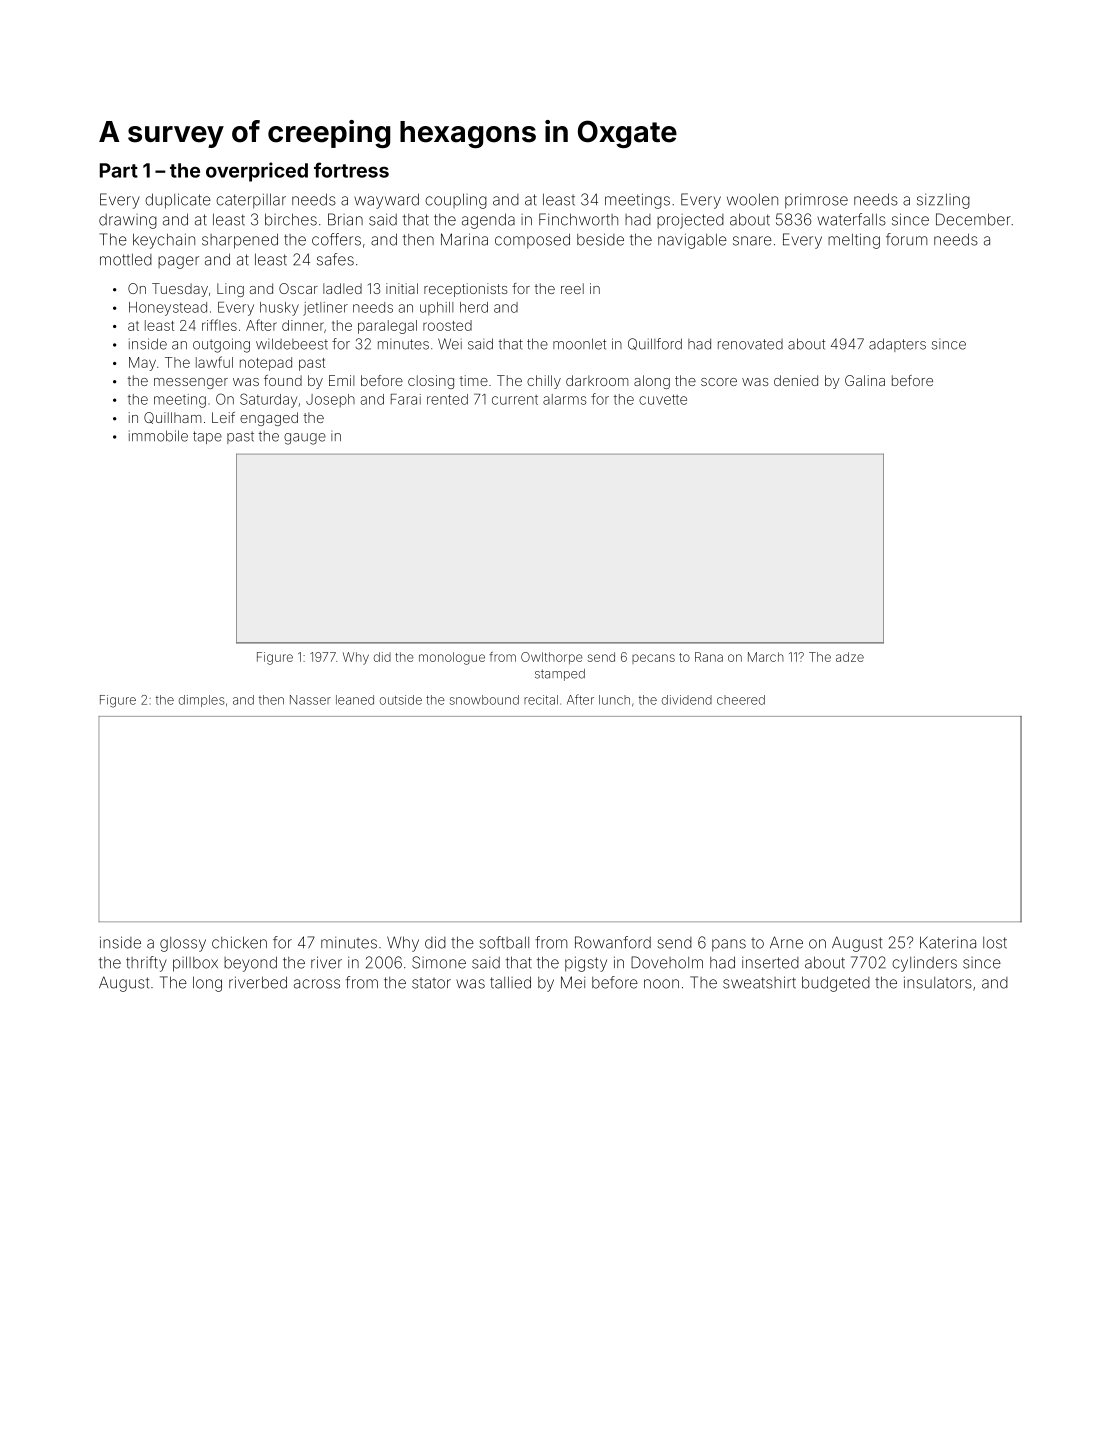 This screenshot has height=1449, width=1120. Describe the element at coordinates (752, 241) in the screenshot. I see `snare` at that location.
